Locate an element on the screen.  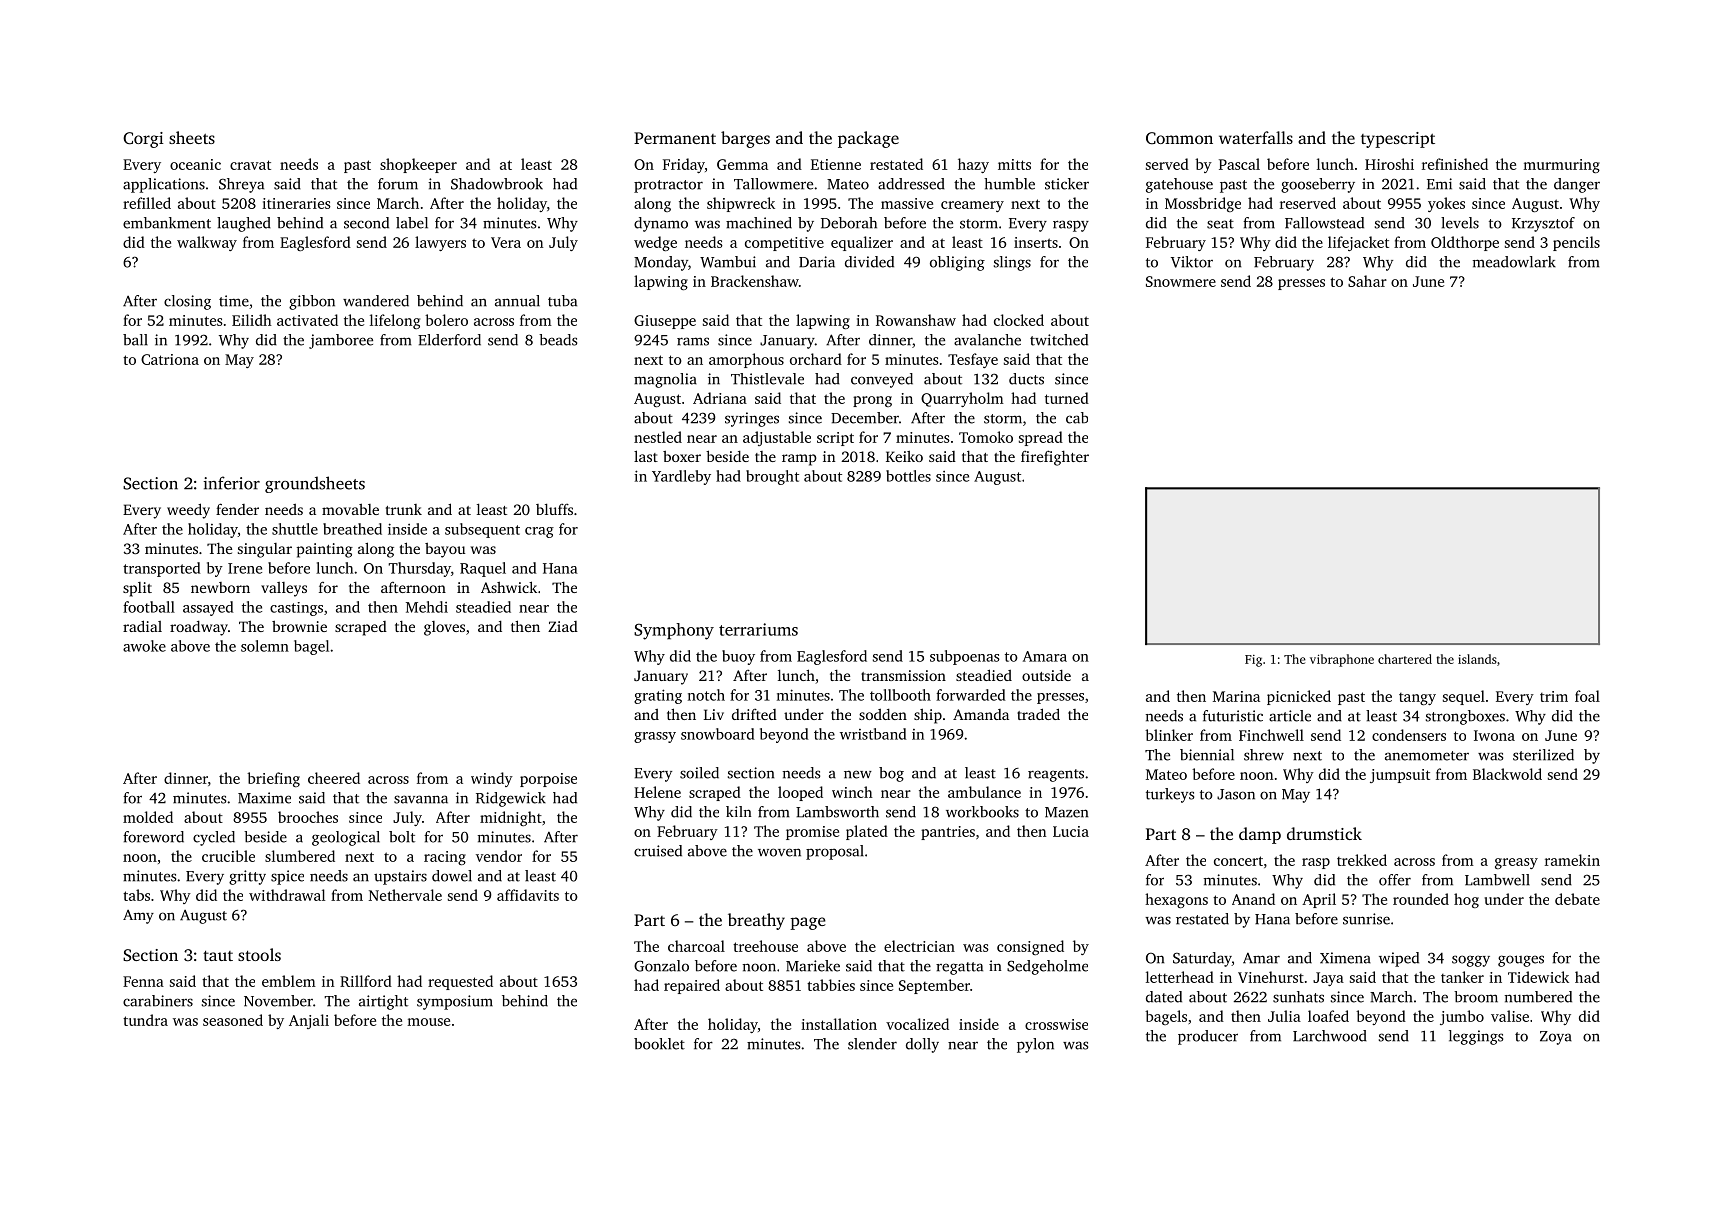
concert is located at coordinates (1238, 861).
